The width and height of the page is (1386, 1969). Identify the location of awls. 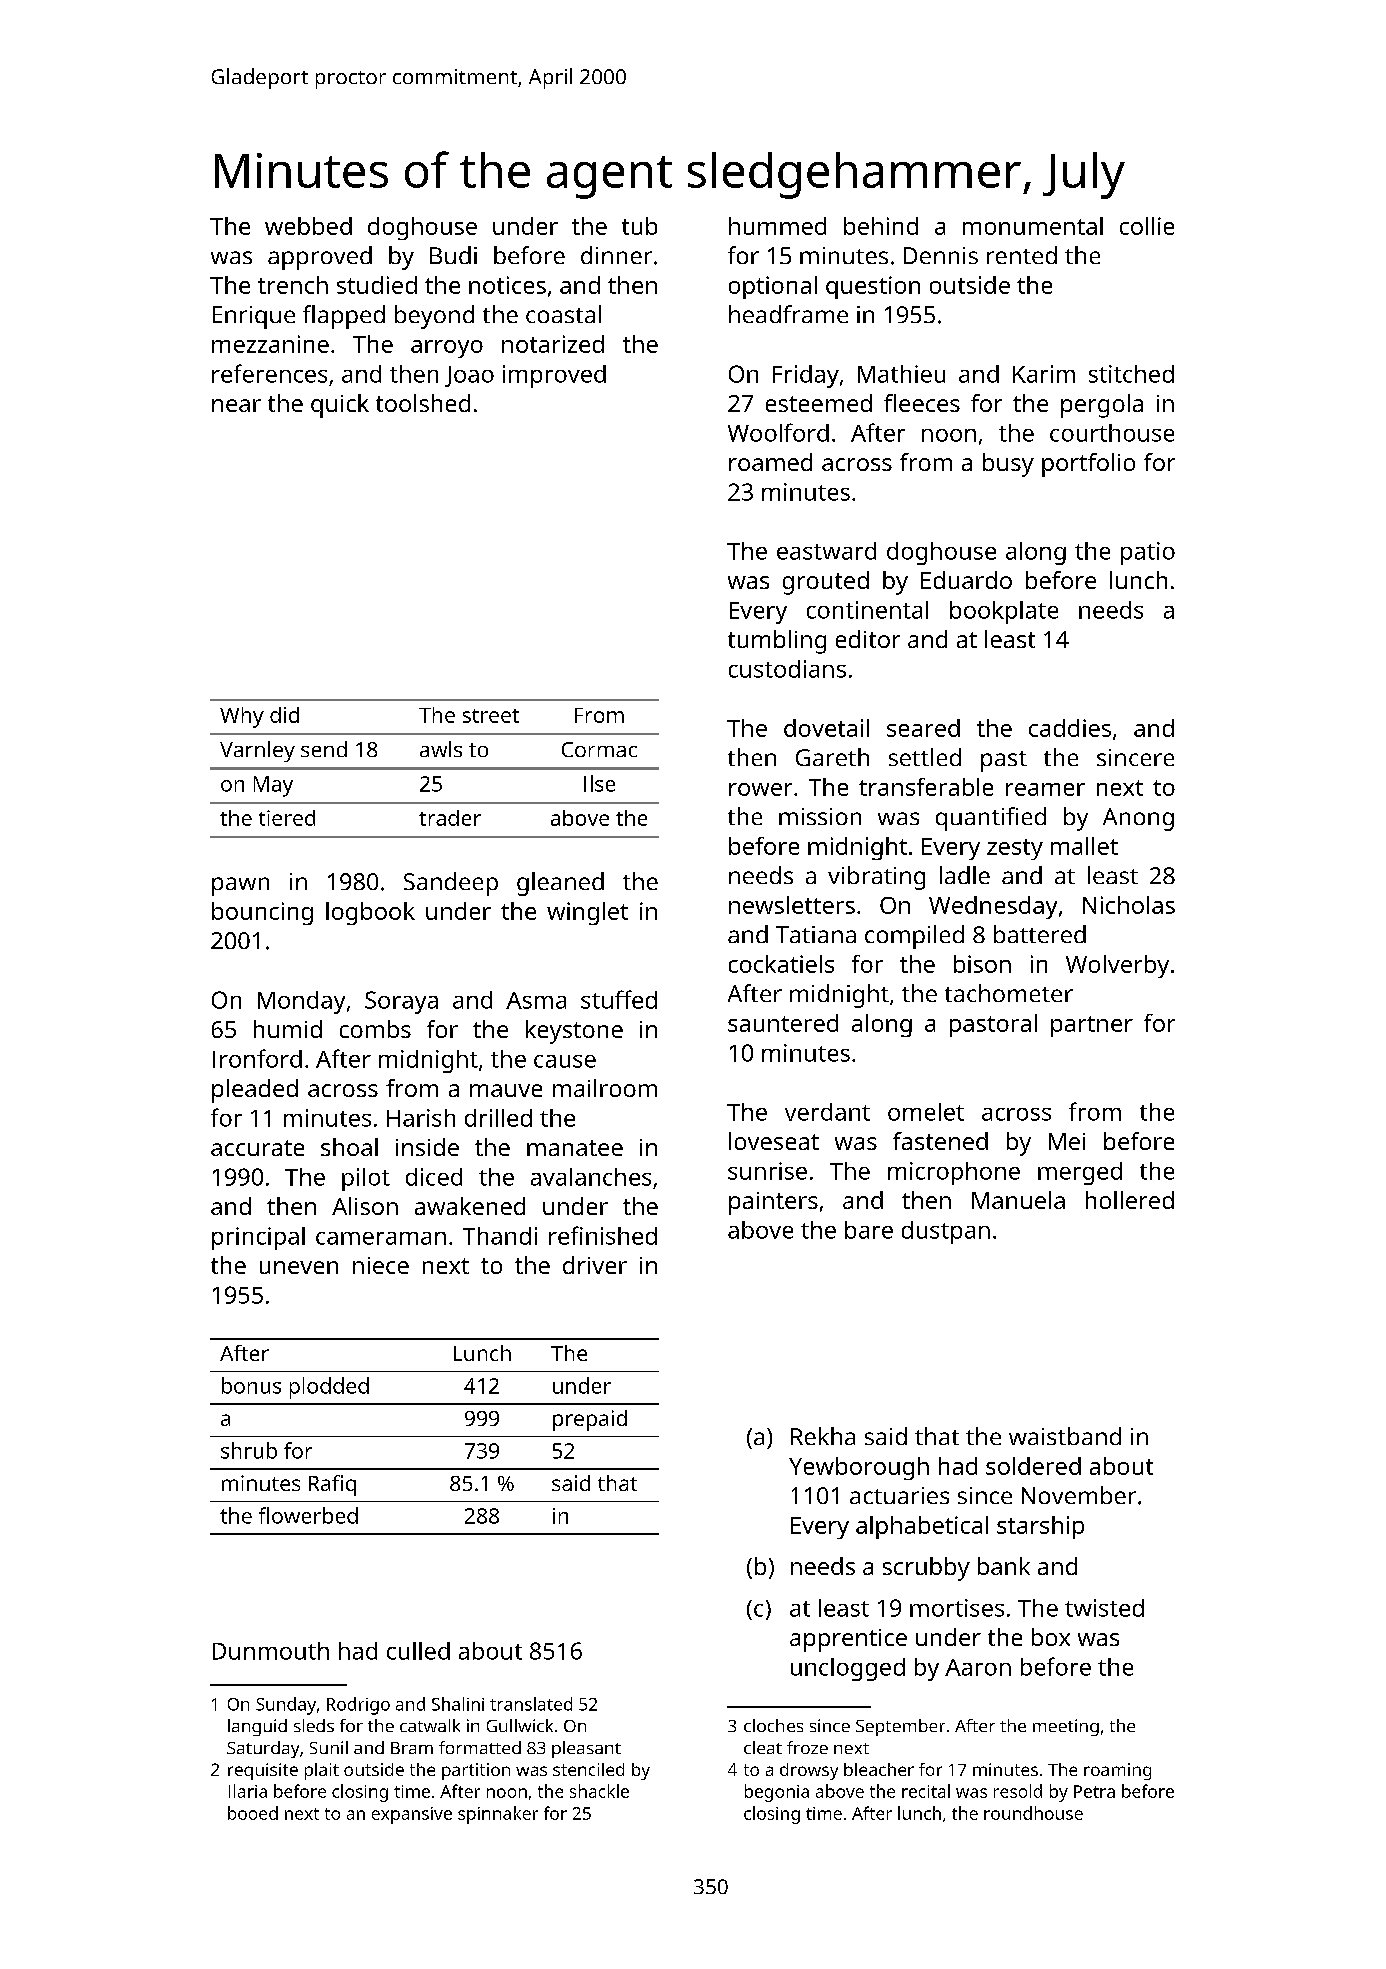
(441, 749).
